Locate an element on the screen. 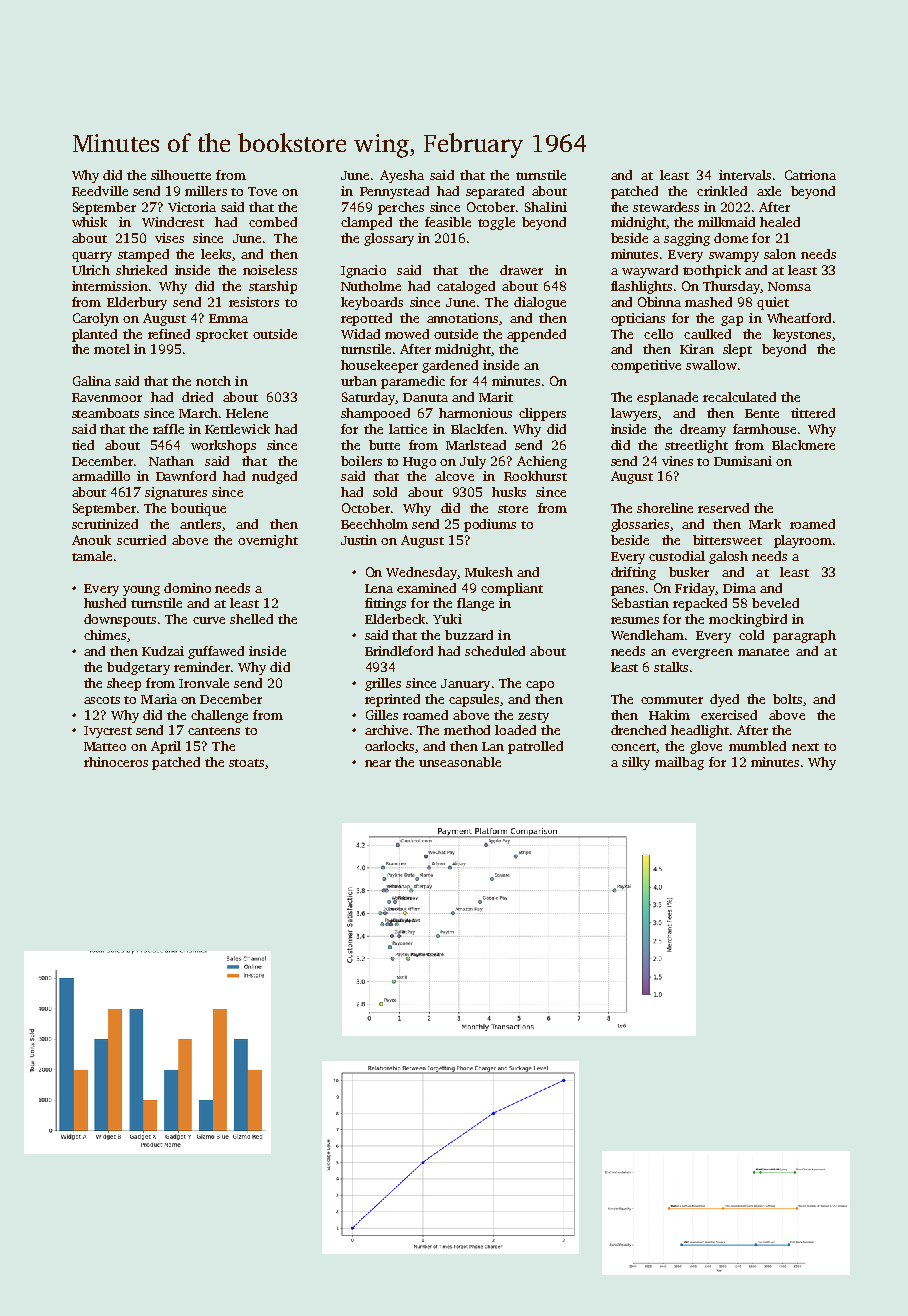 Image resolution: width=908 pixels, height=1316 pixels. nudged is located at coordinates (274, 477).
